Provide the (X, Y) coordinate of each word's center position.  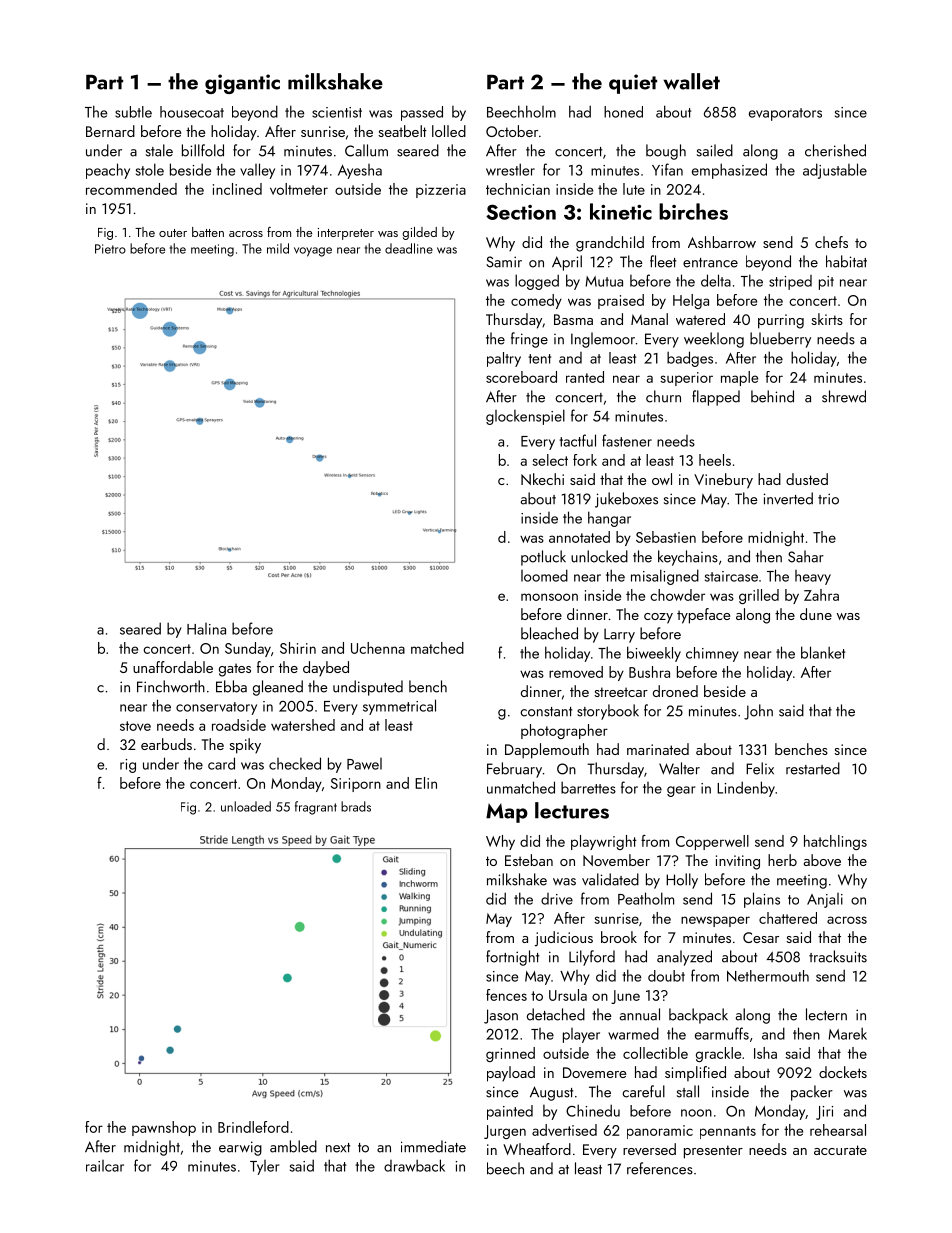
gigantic (242, 84)
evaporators (785, 114)
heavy (813, 577)
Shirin (298, 648)
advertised (564, 1130)
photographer (564, 731)
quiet (633, 84)
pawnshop (164, 1128)
